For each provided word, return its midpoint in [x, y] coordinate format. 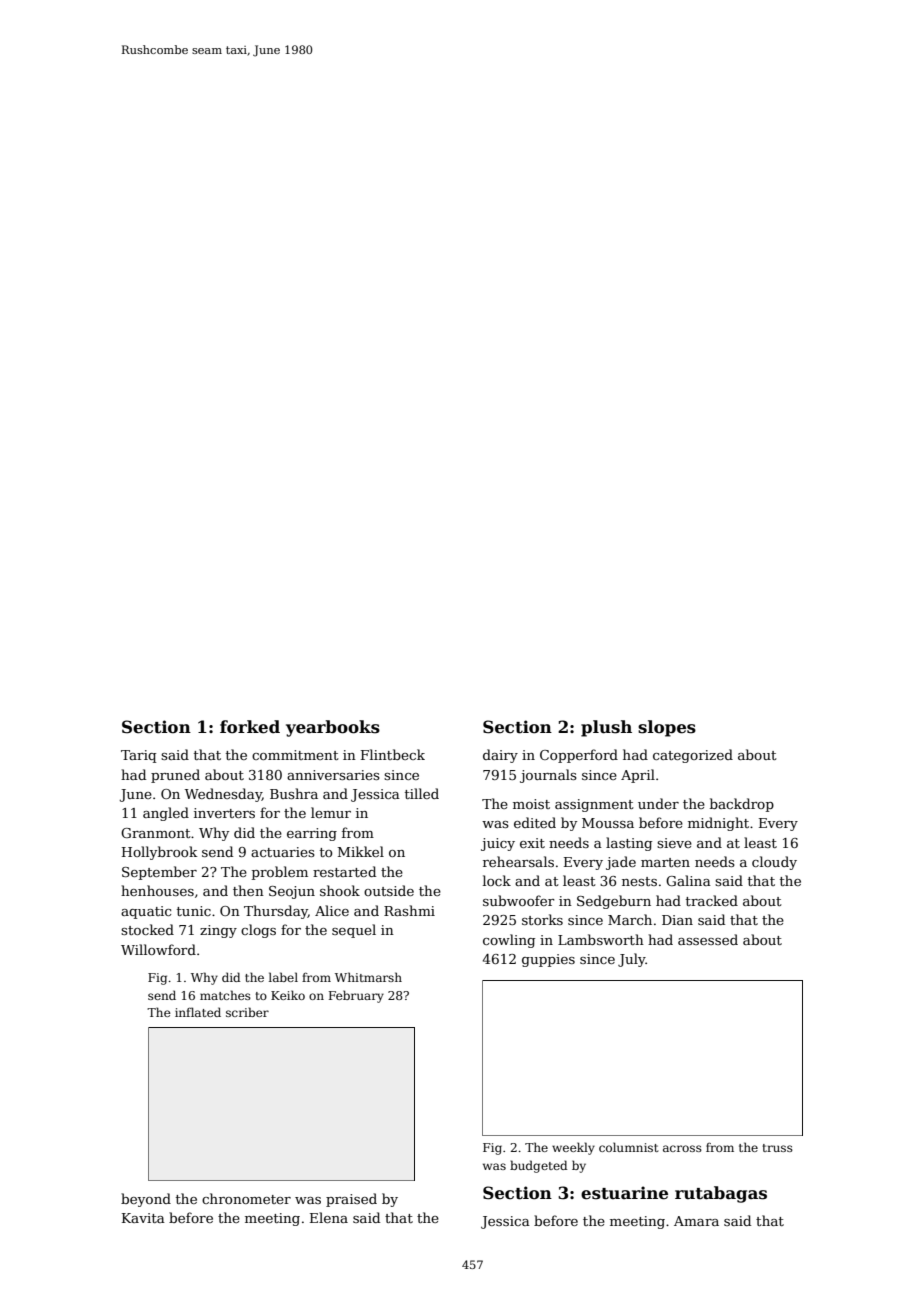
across [682, 1148]
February [356, 996]
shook [340, 890]
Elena [329, 1217]
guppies [548, 960]
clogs [258, 931]
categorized [693, 756]
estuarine [624, 1193]
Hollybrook [159, 853]
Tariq [138, 756]
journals [548, 776]
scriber [247, 1012]
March [630, 919]
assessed [708, 939]
